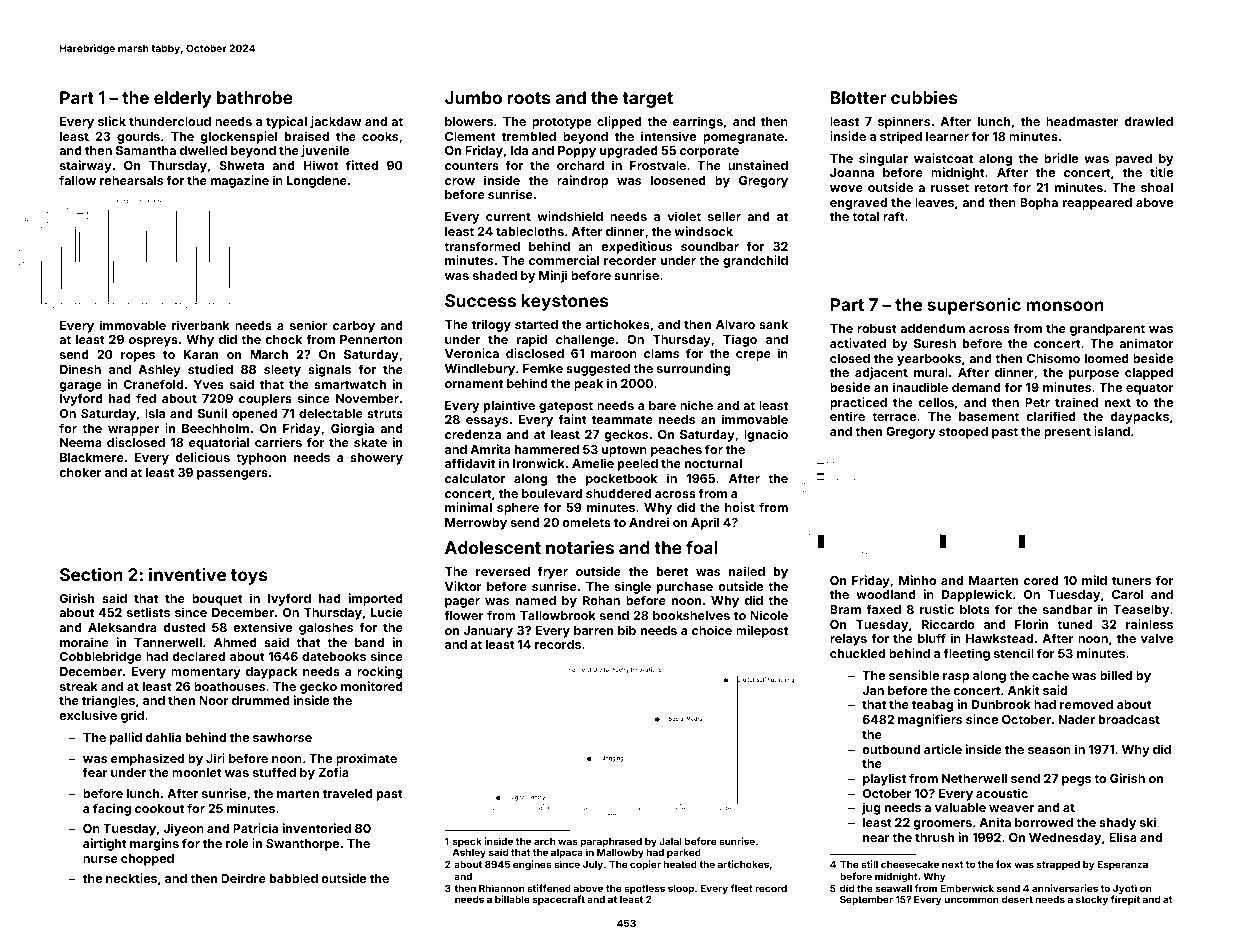 The width and height of the page is (1233, 952). I want to click on momentary, so click(206, 673).
